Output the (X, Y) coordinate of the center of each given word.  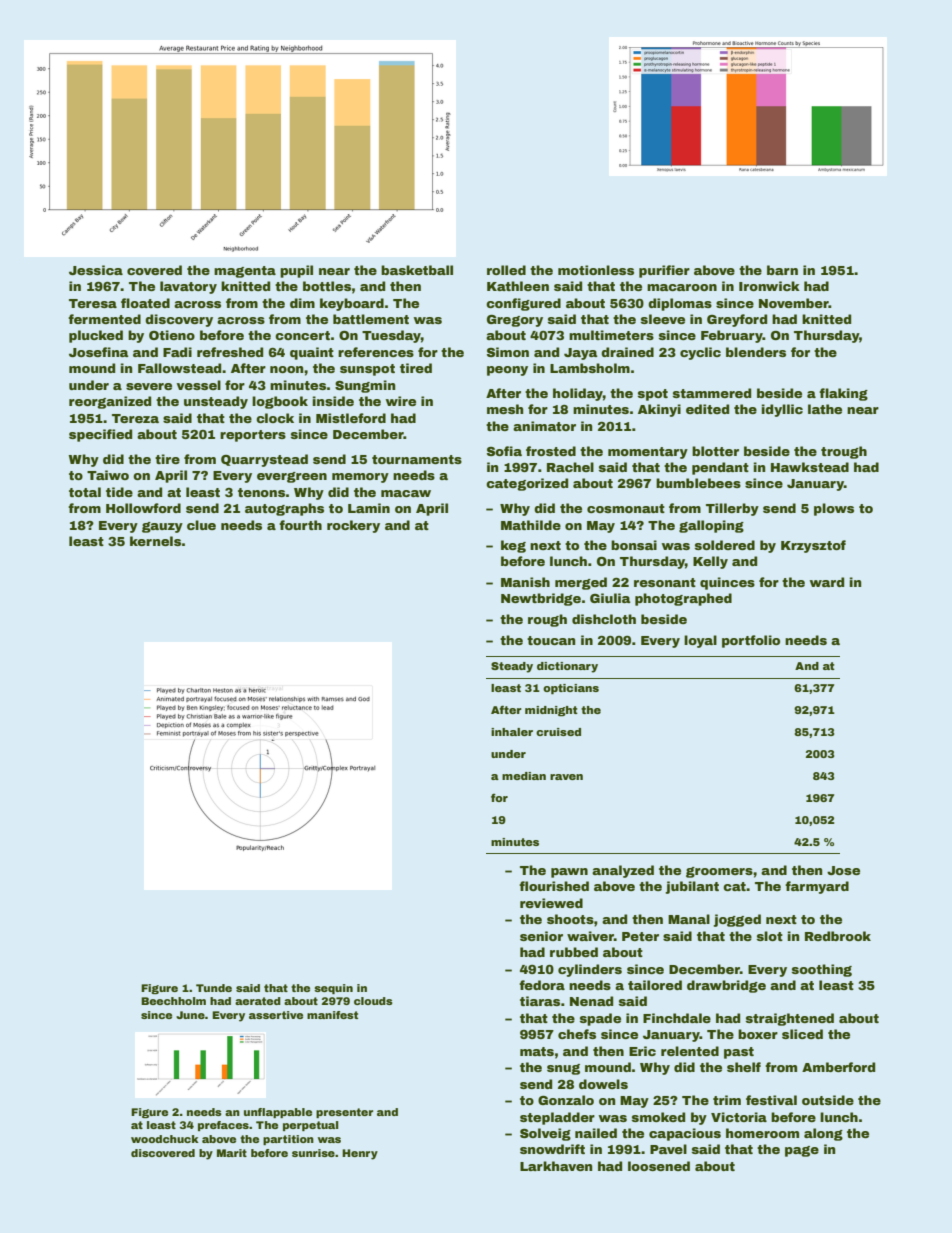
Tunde (214, 988)
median (524, 776)
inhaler (512, 732)
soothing (822, 970)
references (376, 352)
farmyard (817, 887)
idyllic (782, 410)
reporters (253, 436)
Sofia (504, 451)
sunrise (313, 1153)
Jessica (96, 270)
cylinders (590, 970)
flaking (843, 394)
